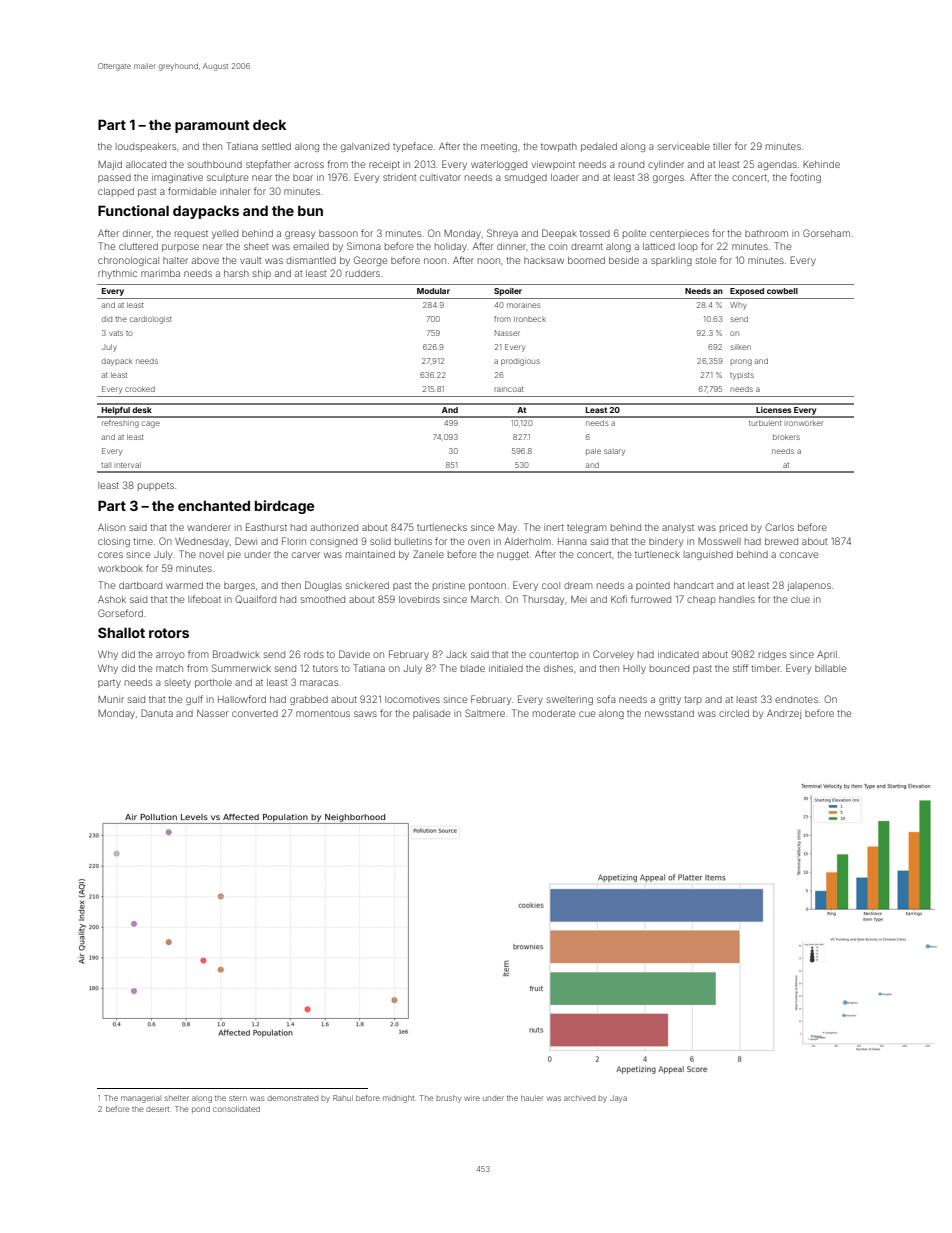 The height and width of the screenshot is (1233, 952). What do you see at coordinates (520, 362) in the screenshot?
I see `prodigious` at bounding box center [520, 362].
